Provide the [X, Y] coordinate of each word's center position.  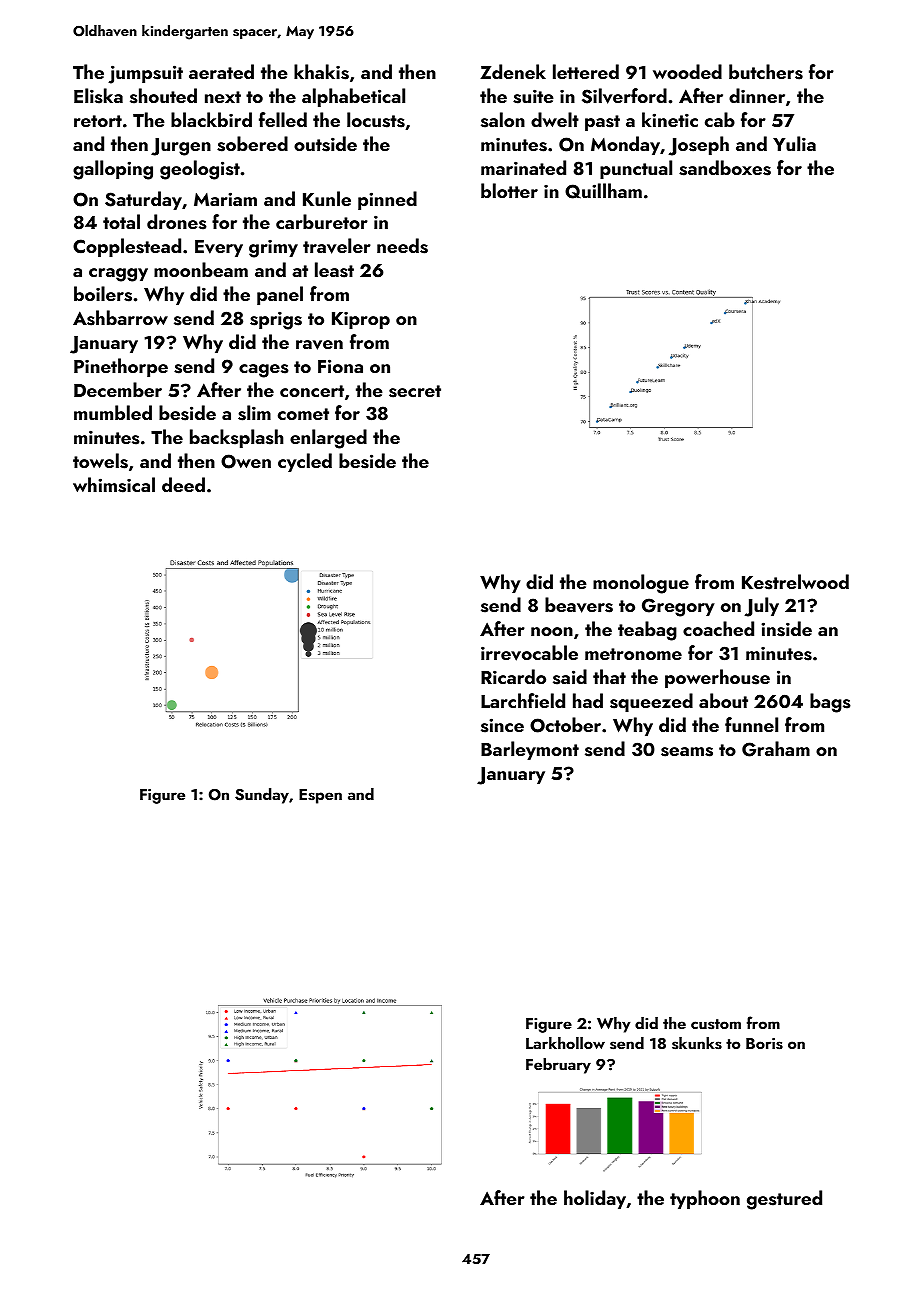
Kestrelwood [795, 582]
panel [280, 295]
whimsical [114, 485]
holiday [595, 1199]
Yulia [794, 143]
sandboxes [725, 168]
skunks [697, 1043]
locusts [376, 120]
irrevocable [529, 653]
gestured [784, 1200]
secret [415, 391]
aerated [221, 71]
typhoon [705, 1199]
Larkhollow [565, 1043]
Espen [320, 796]
